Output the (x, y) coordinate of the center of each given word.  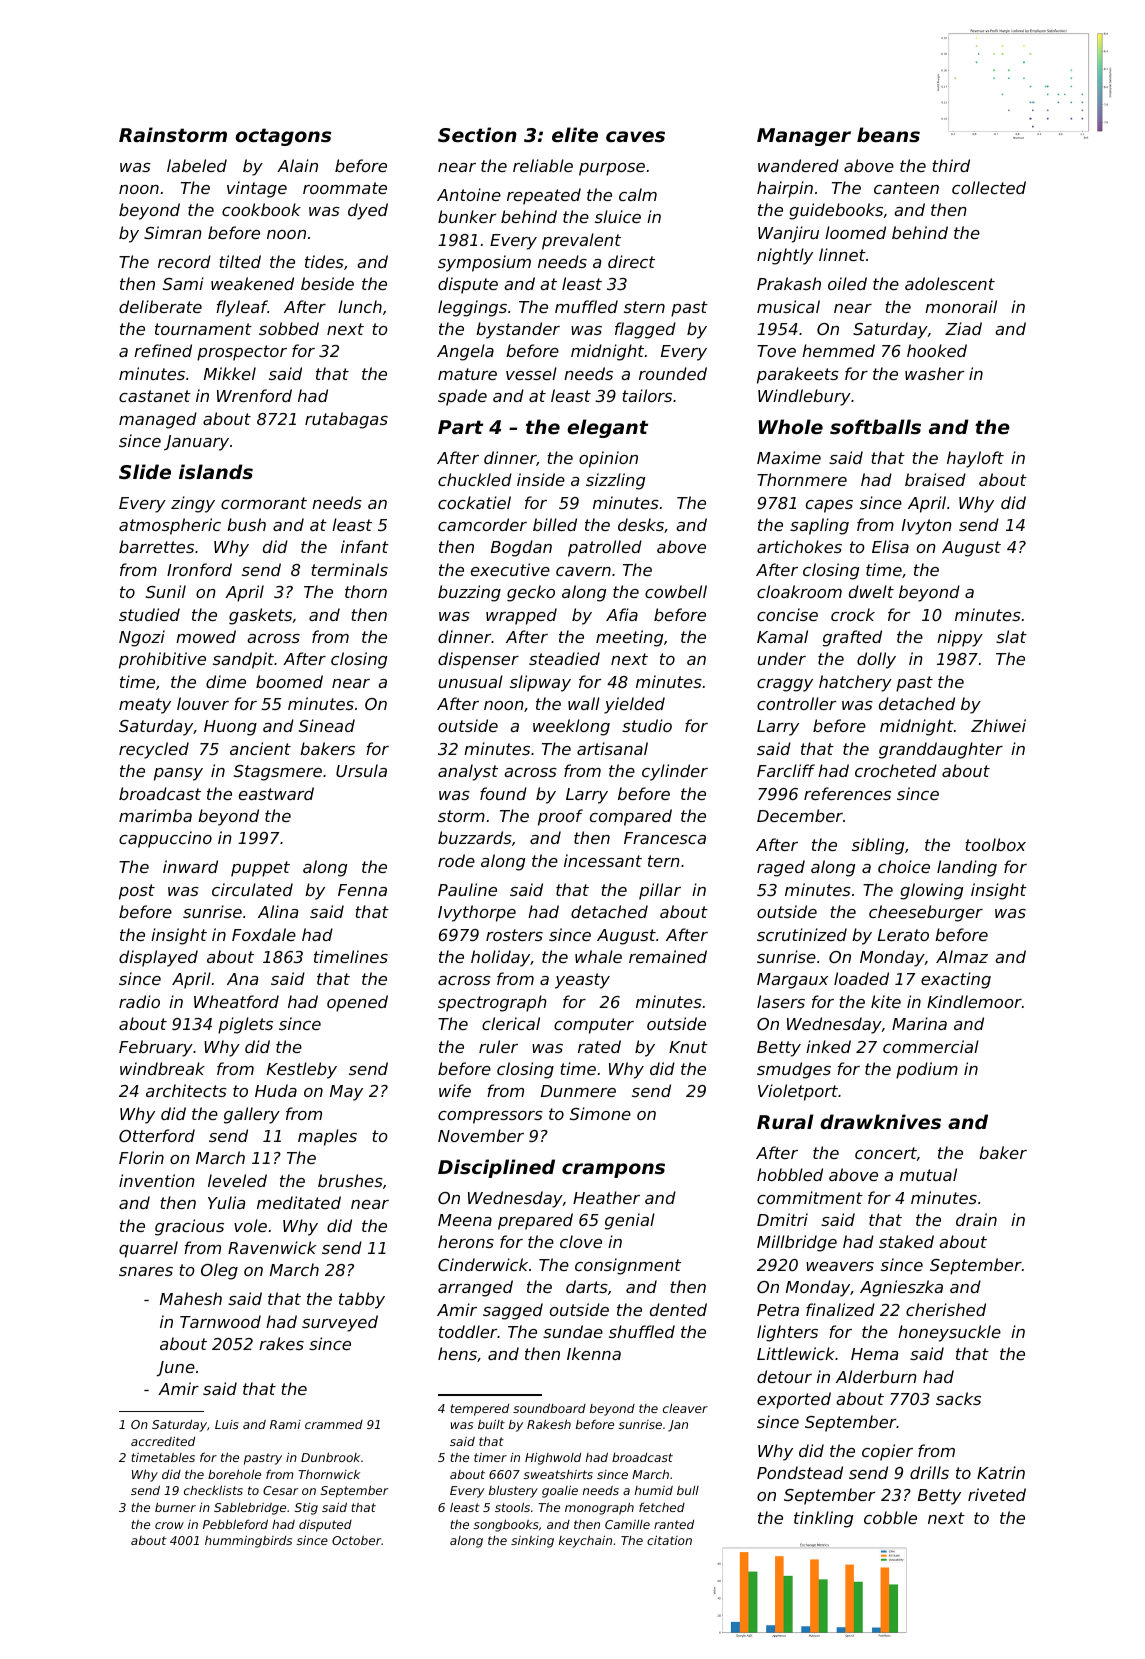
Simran (173, 232)
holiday (501, 958)
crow (169, 1525)
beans (888, 134)
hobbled (790, 1174)
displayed (158, 958)
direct (631, 261)
